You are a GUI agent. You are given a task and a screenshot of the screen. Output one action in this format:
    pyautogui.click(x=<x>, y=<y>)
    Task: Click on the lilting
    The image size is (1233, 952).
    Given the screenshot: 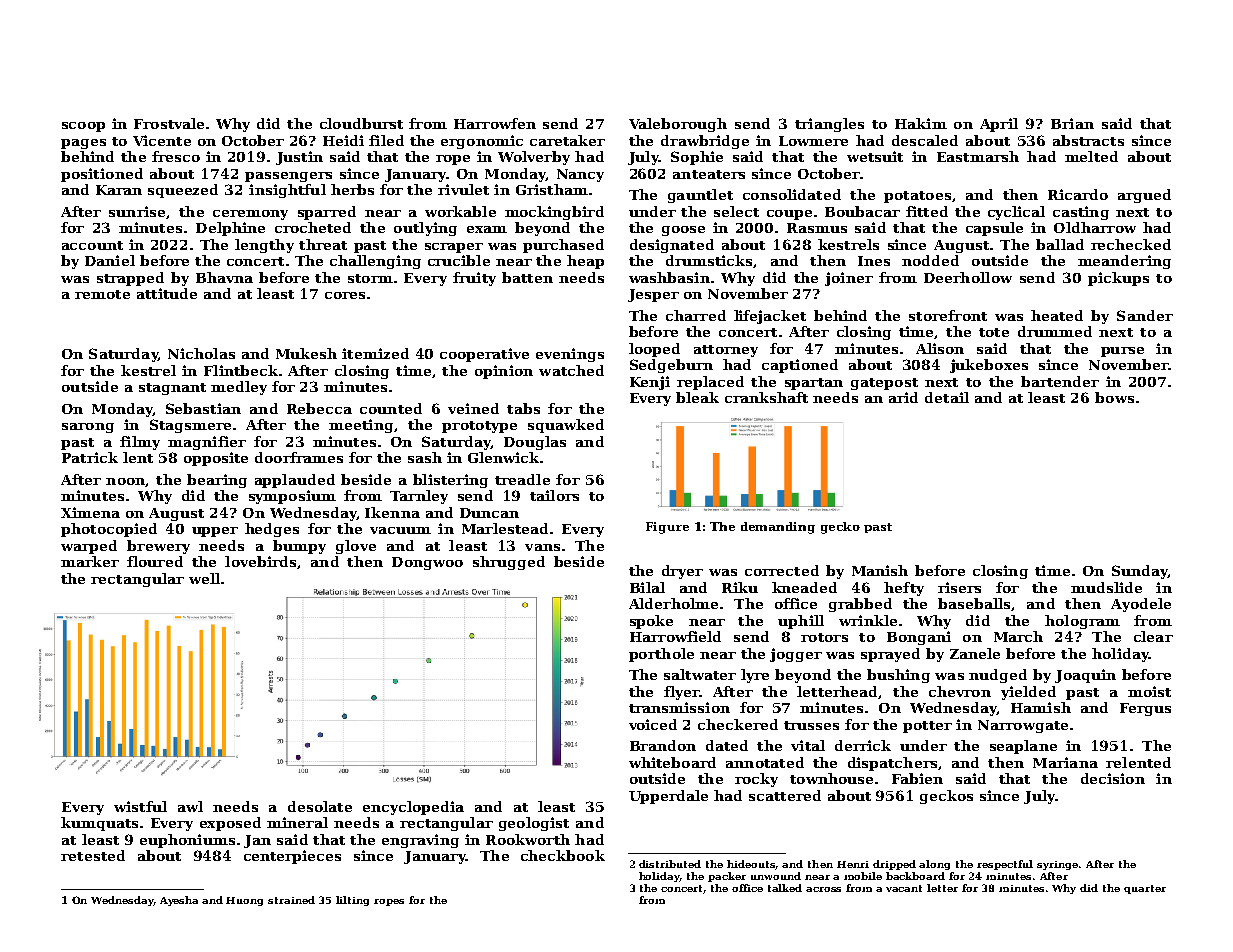 What is the action you would take?
    pyautogui.click(x=352, y=901)
